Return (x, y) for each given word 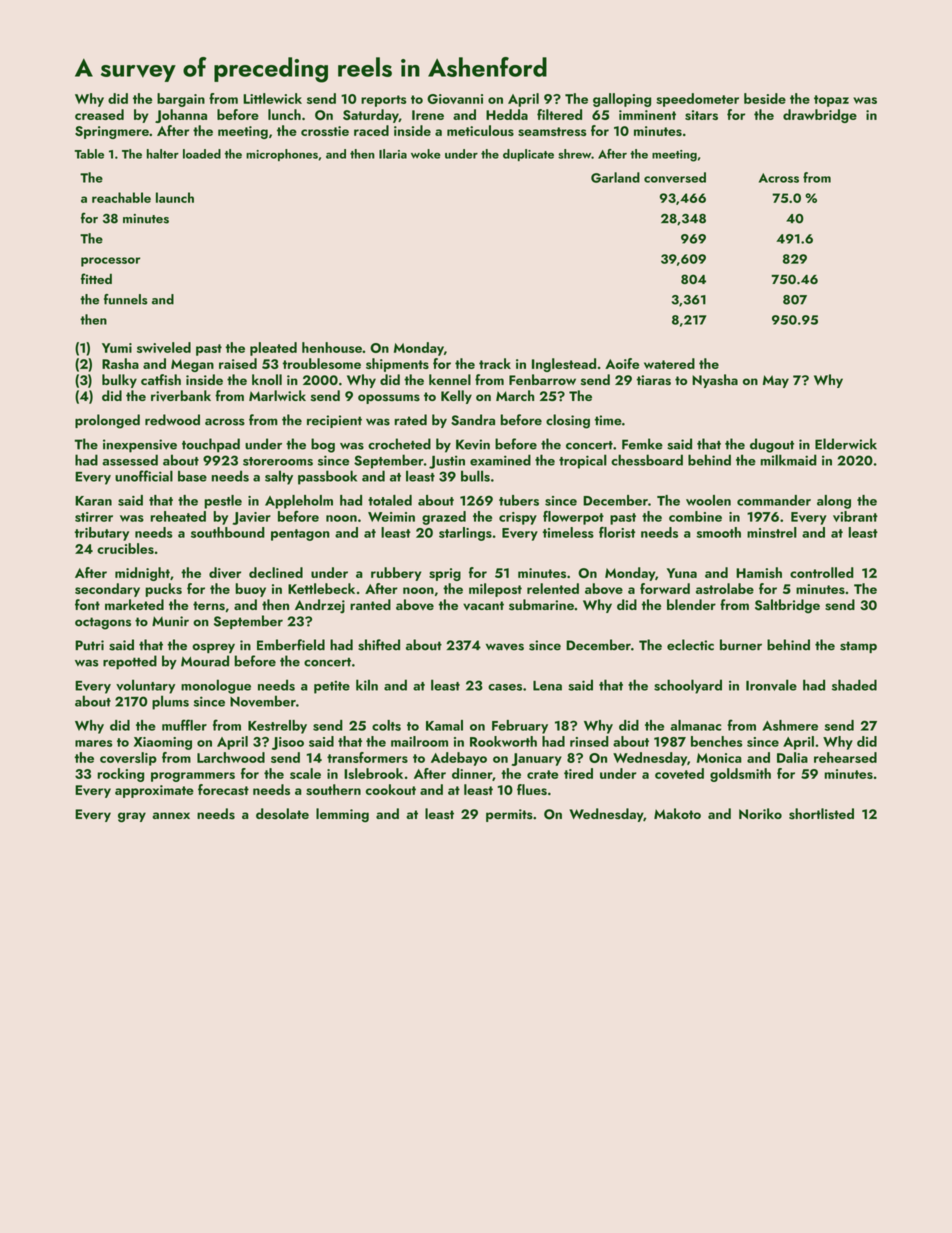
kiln (367, 685)
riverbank (181, 395)
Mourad (205, 661)
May (776, 381)
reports (383, 101)
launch (175, 197)
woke (426, 154)
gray (132, 817)
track (495, 363)
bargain (181, 100)
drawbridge (820, 116)
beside (765, 98)
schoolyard (688, 686)
